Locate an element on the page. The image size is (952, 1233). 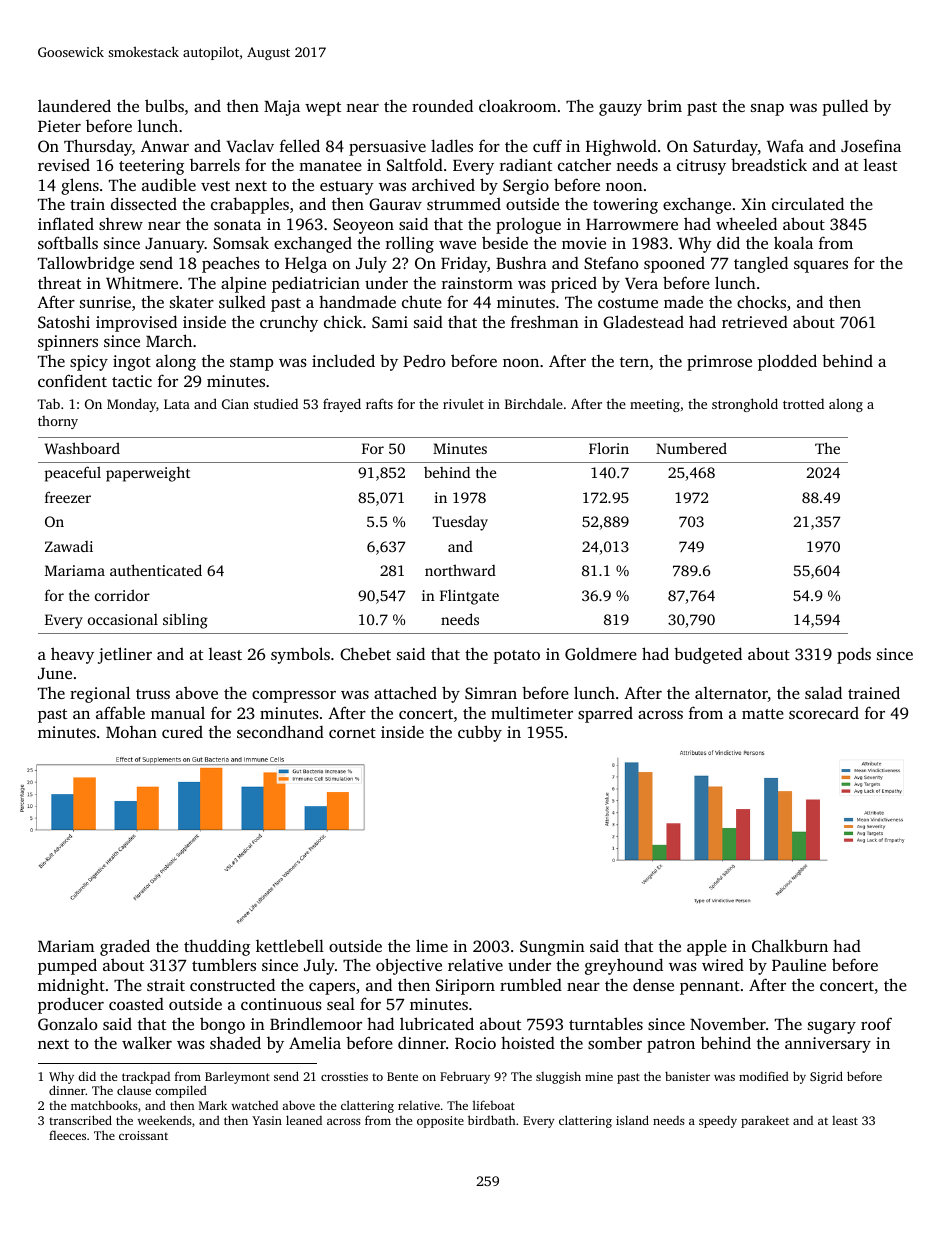
barrels is located at coordinates (215, 164).
